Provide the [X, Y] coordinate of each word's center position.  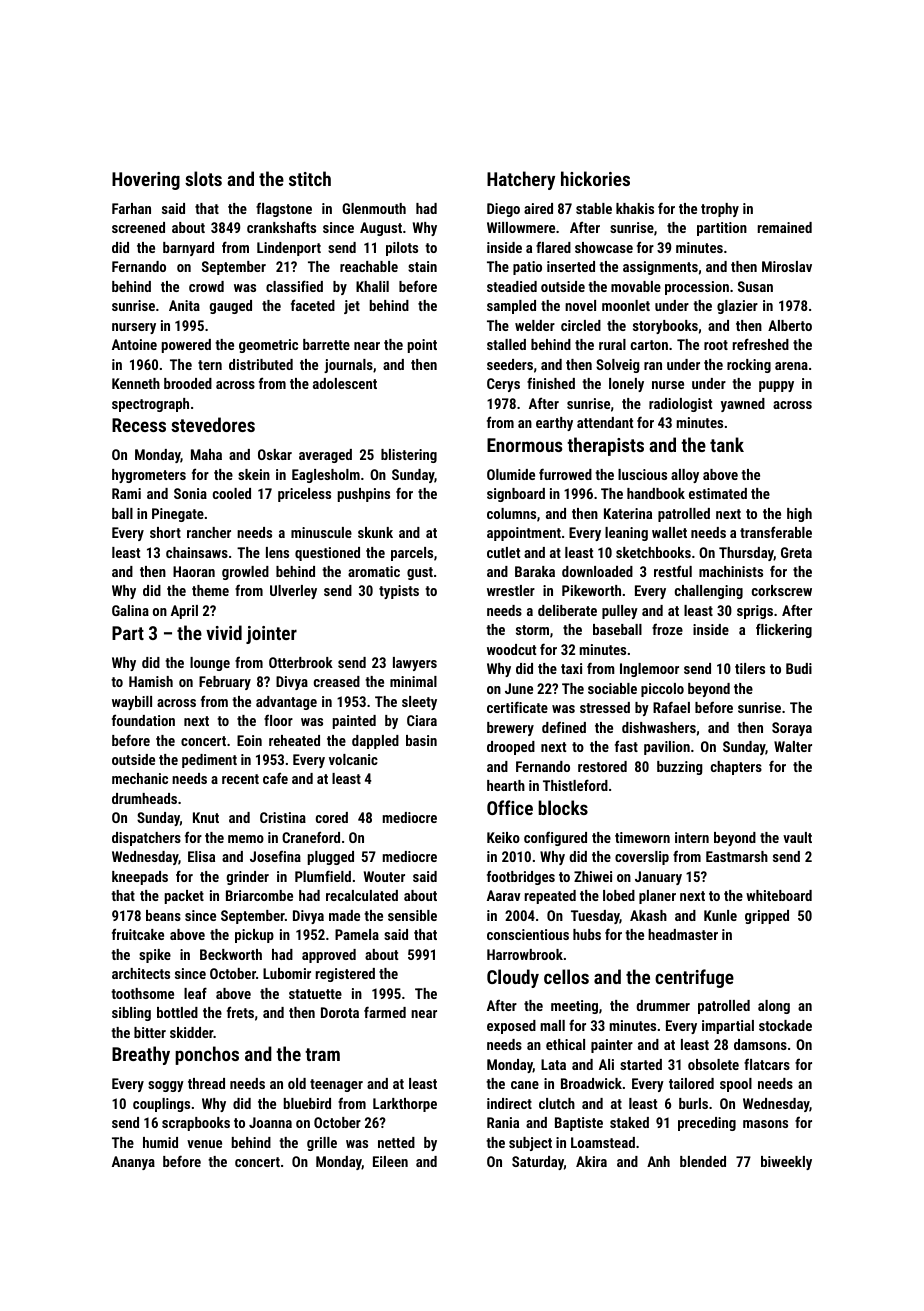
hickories [595, 178]
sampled [511, 307]
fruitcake [138, 934]
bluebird [307, 1103]
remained [785, 227]
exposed [511, 1027]
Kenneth [136, 383]
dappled [375, 742]
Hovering [146, 181]
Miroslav [787, 266]
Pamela [357, 934]
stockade [785, 1025]
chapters [736, 768]
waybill [132, 703]
